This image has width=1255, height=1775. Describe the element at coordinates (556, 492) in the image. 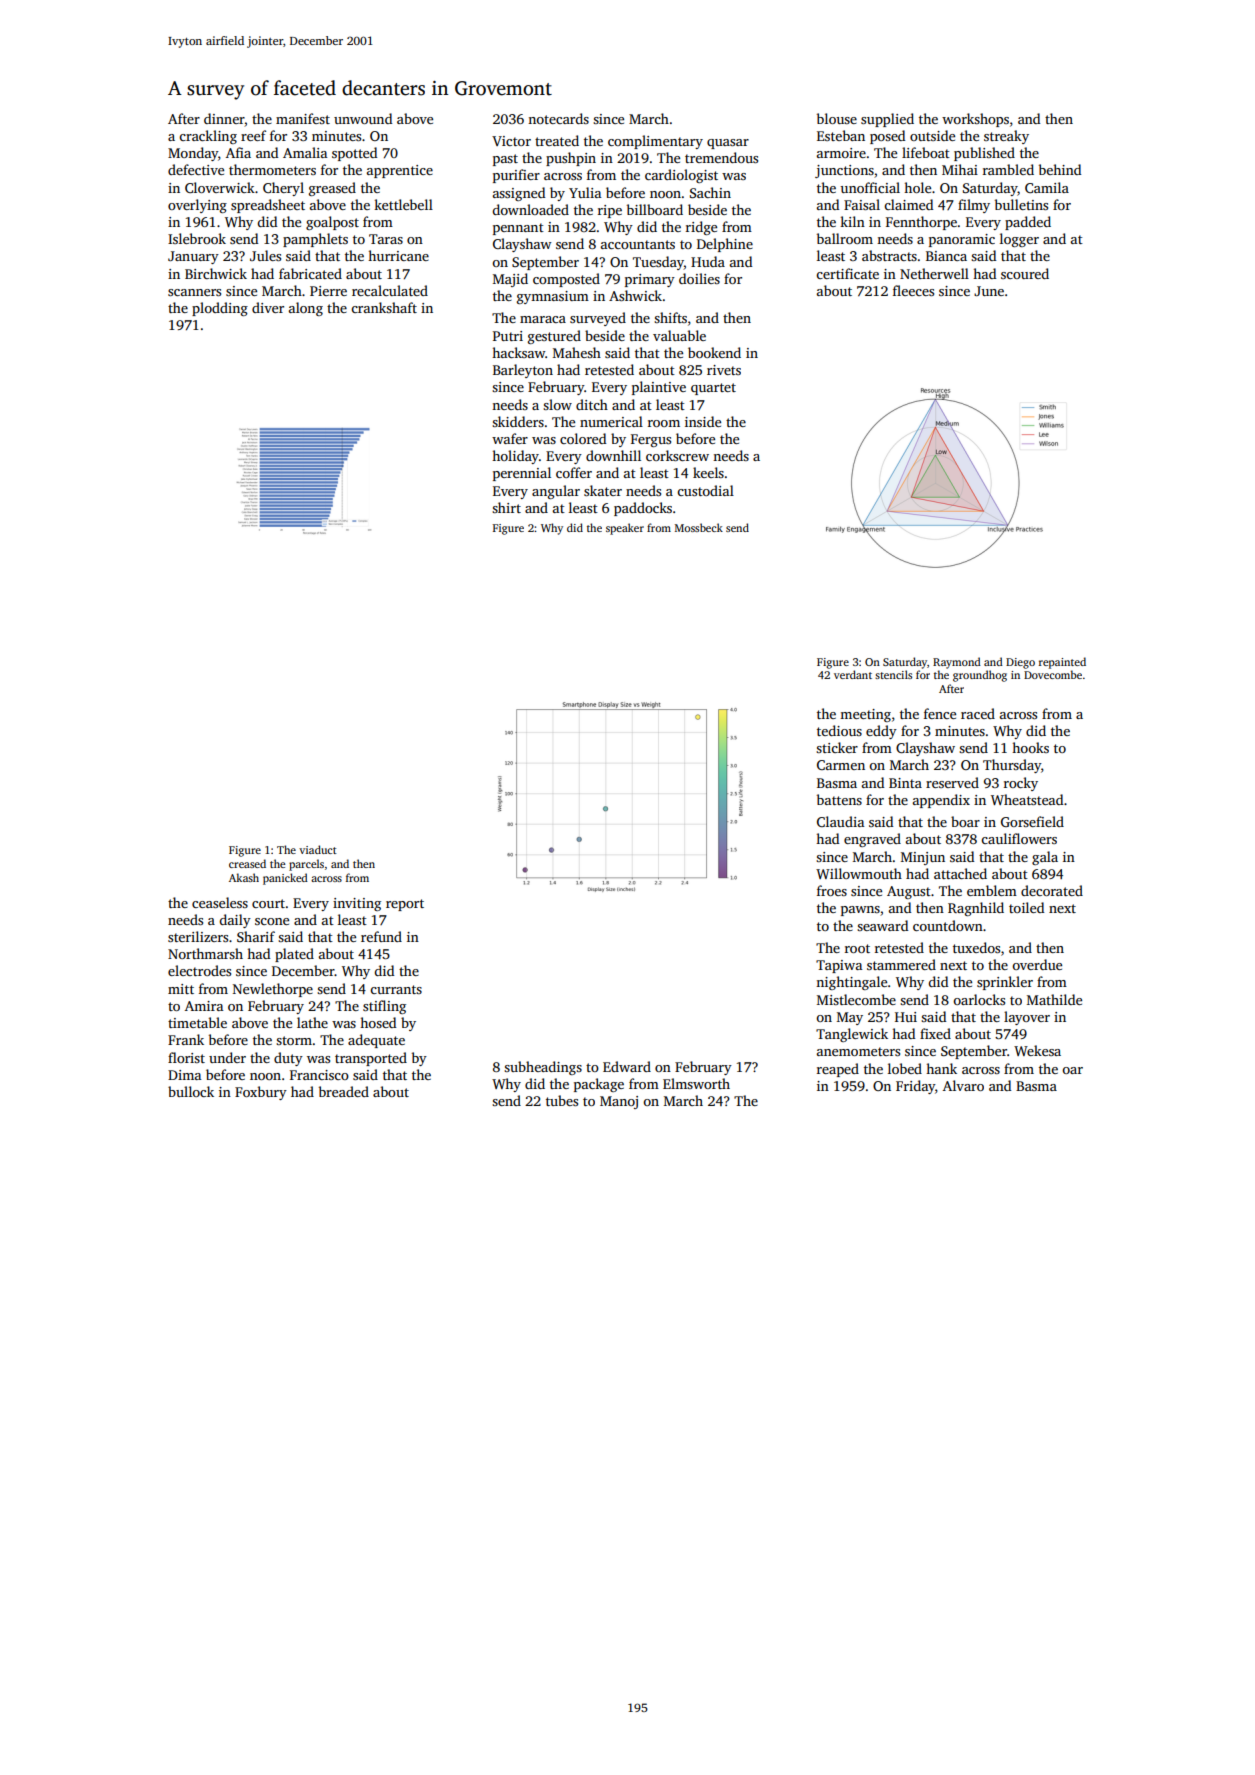

I see `angular` at that location.
